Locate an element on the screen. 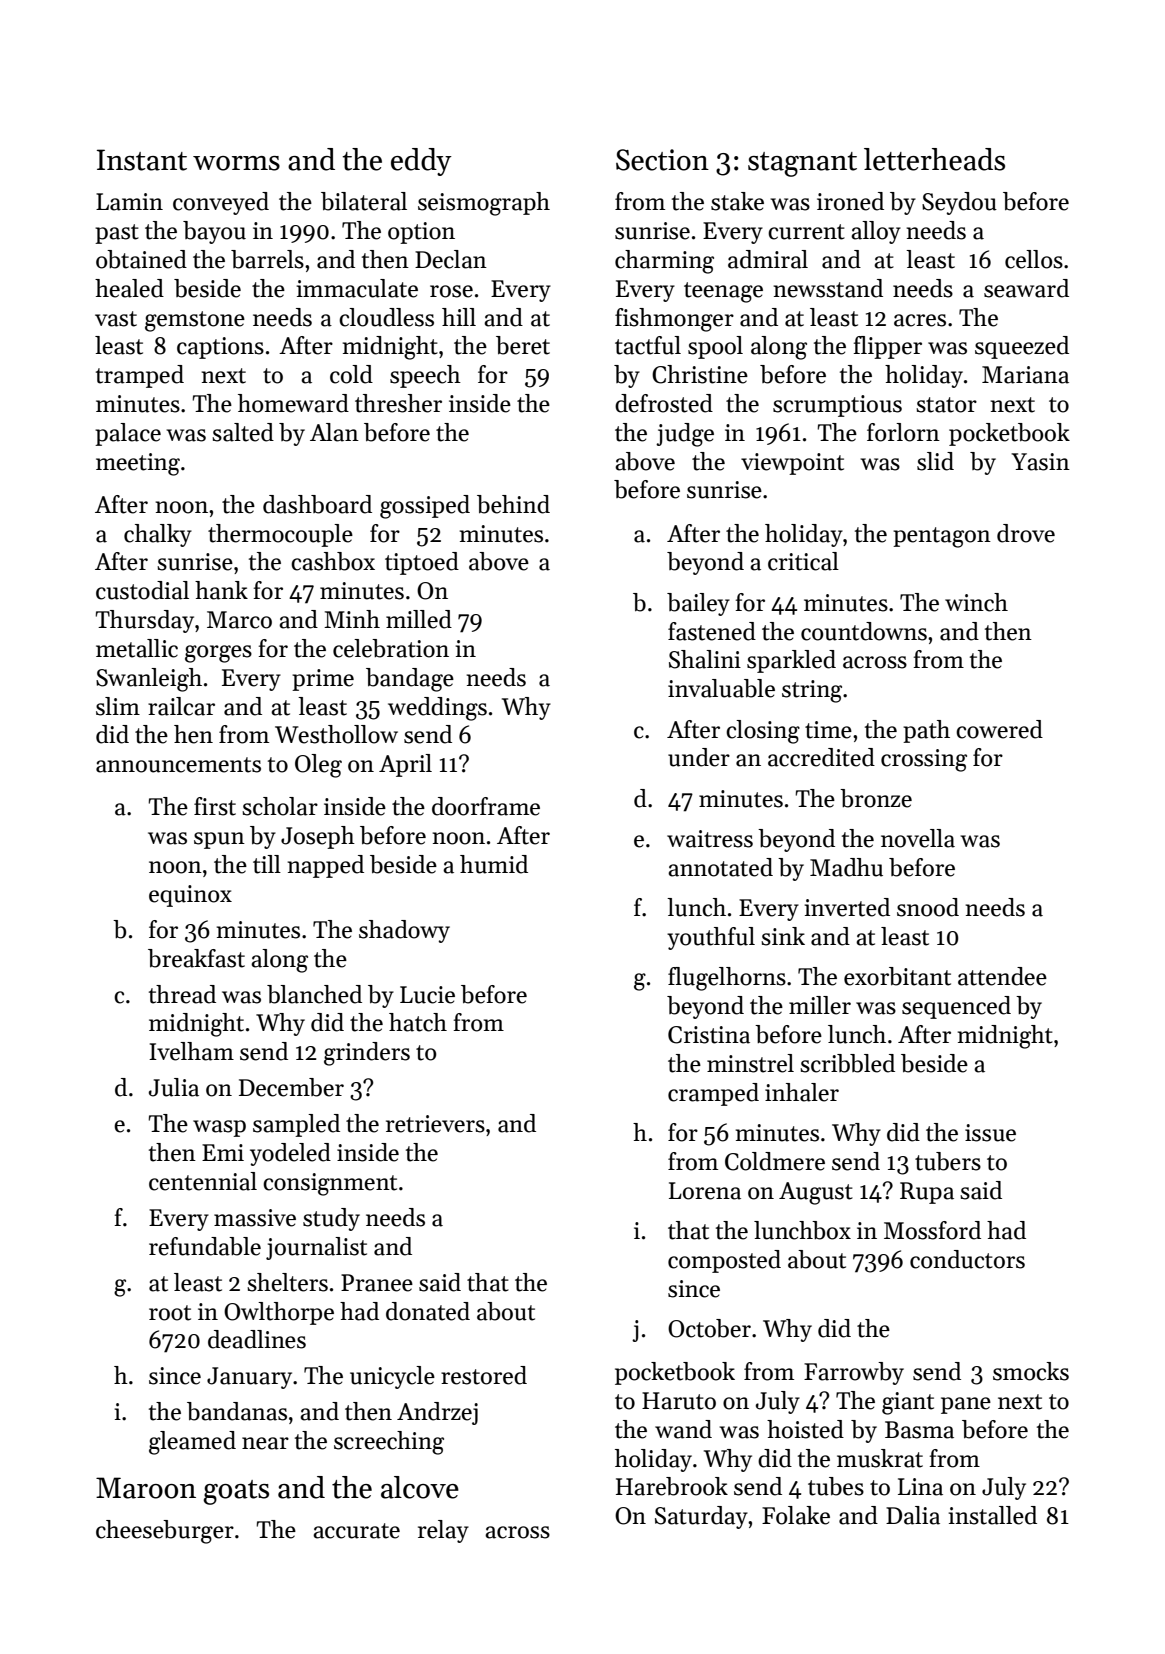 This screenshot has width=1165, height=1654. Mossford is located at coordinates (932, 1230).
